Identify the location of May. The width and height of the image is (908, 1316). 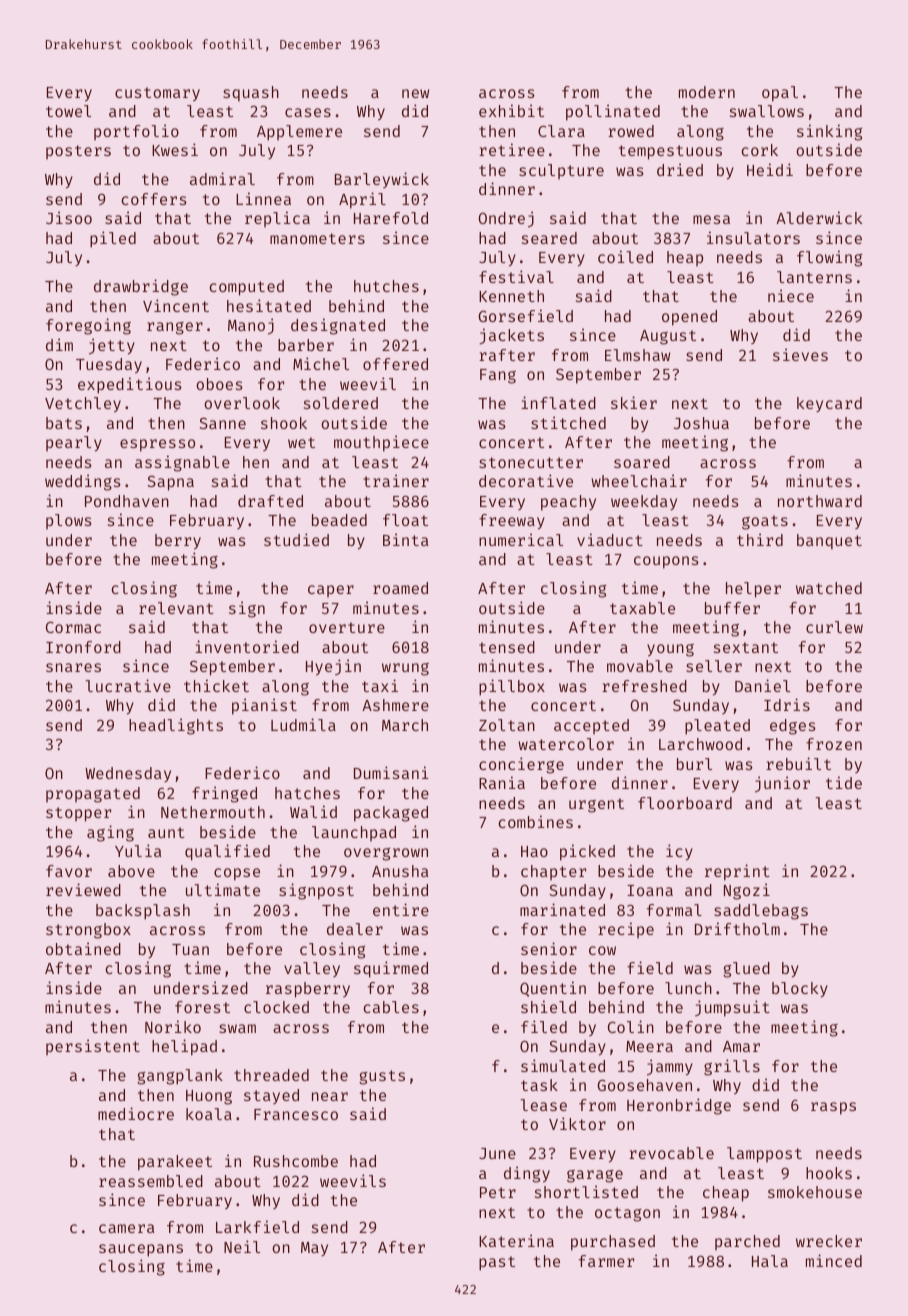
(314, 1249).
